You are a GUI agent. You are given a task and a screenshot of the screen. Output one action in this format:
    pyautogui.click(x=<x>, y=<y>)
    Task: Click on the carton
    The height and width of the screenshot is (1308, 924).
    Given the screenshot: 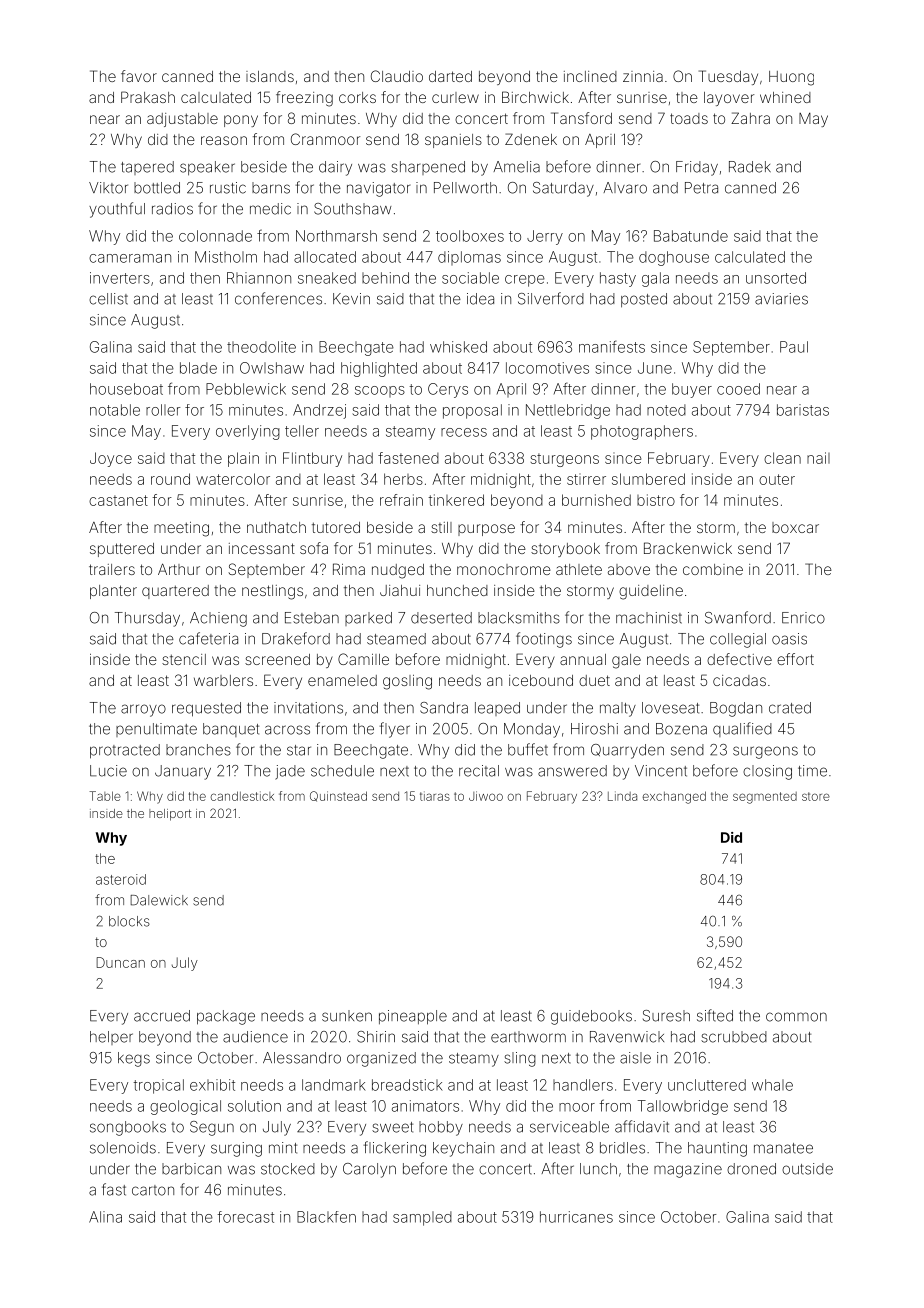 What is the action you would take?
    pyautogui.click(x=153, y=1190)
